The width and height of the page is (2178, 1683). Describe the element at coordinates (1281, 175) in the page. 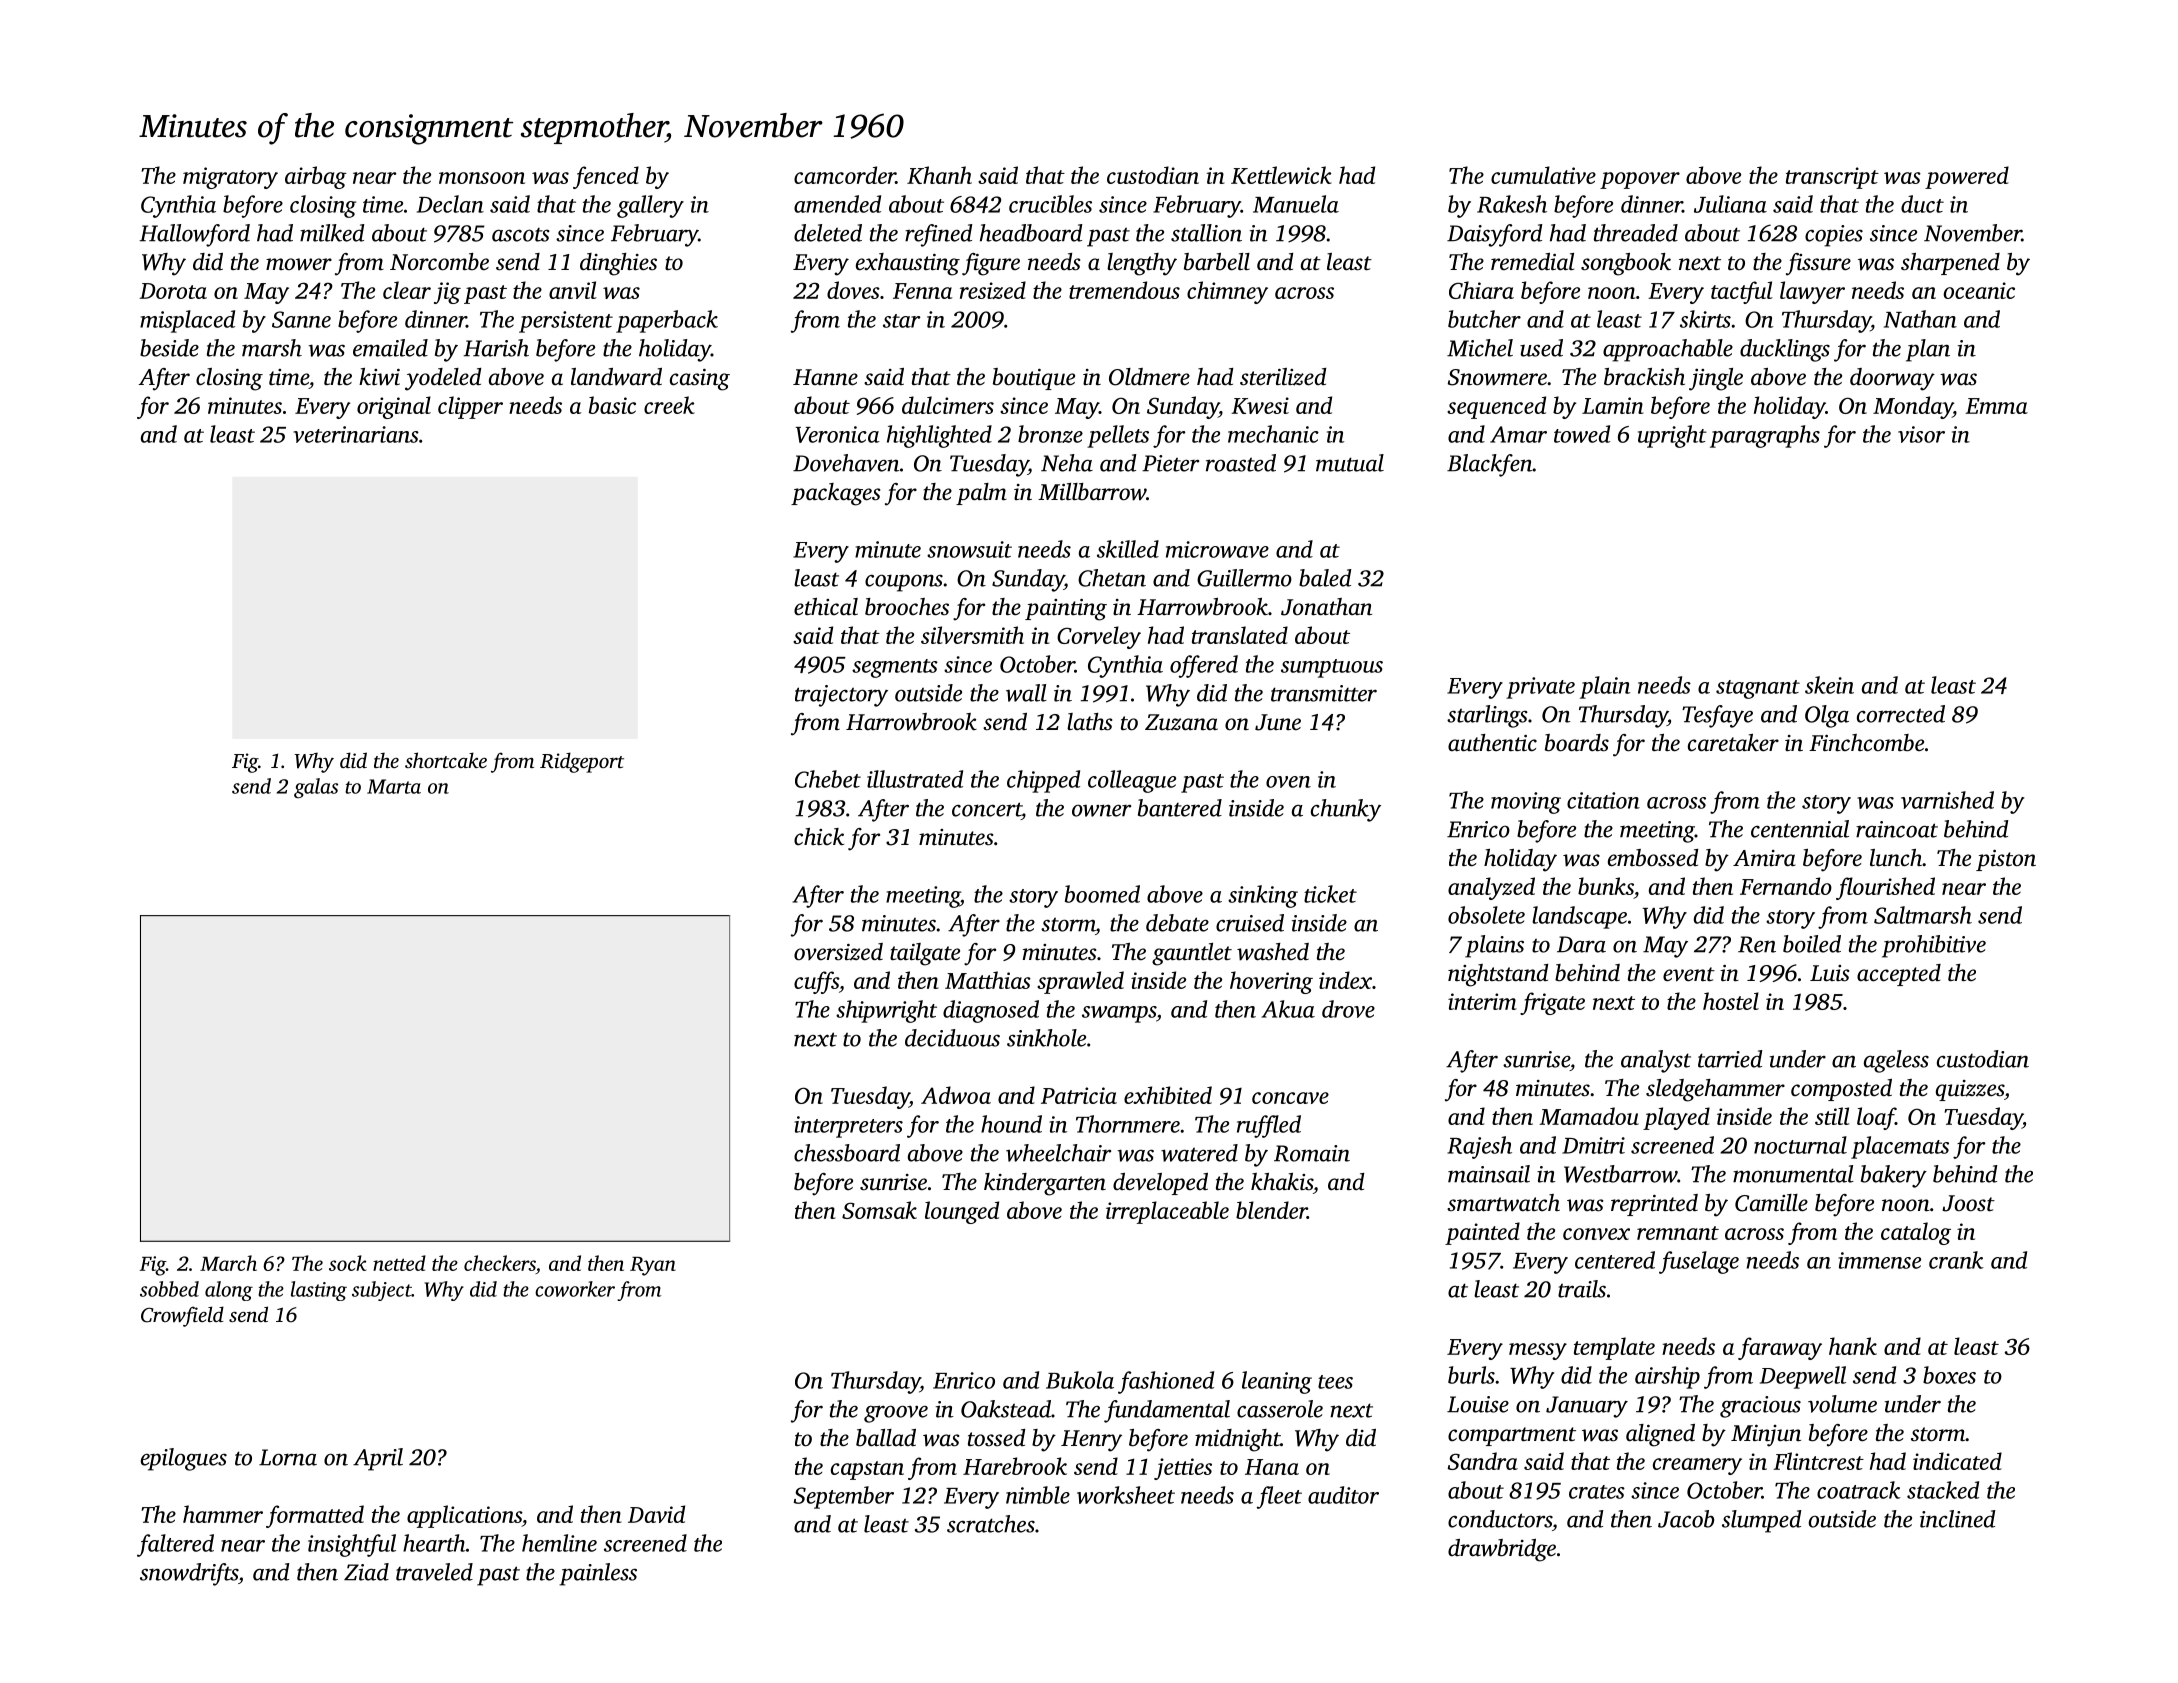

I see `Kettlewick` at that location.
